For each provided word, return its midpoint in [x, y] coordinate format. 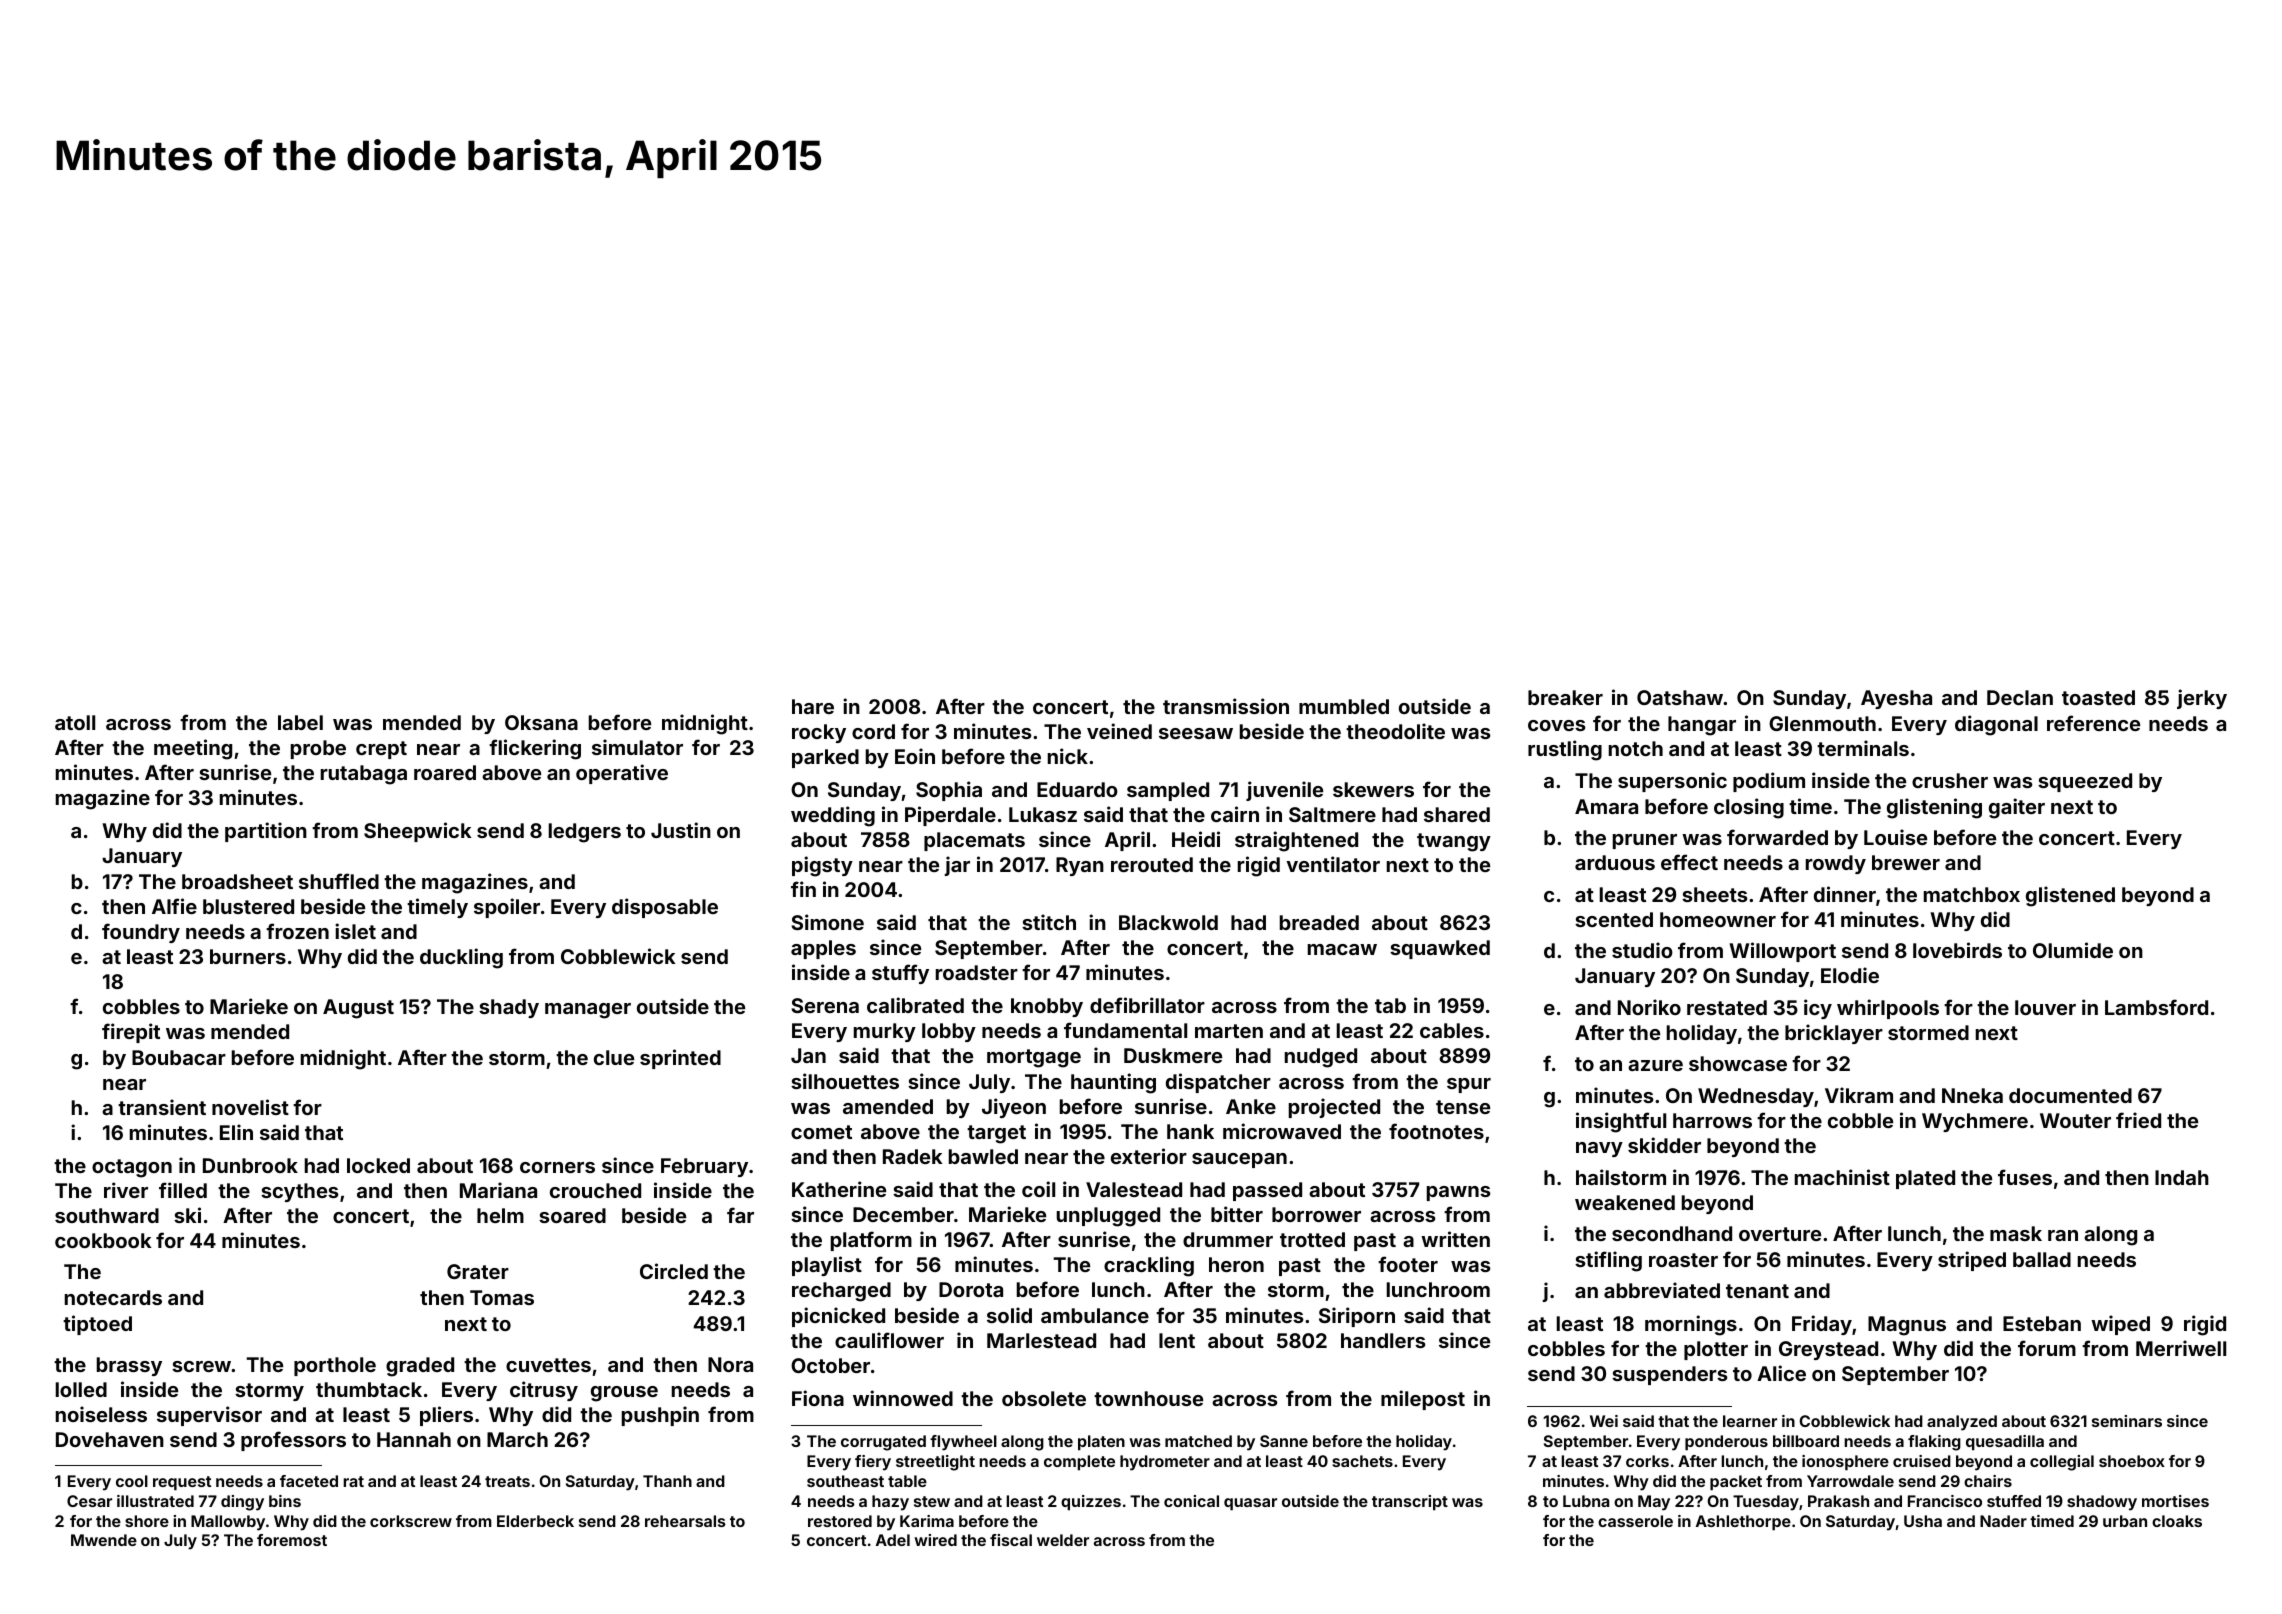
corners [557, 1167]
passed [1267, 1191]
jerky [2202, 699]
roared [445, 772]
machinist [1842, 1177]
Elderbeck [535, 1521]
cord [873, 731]
